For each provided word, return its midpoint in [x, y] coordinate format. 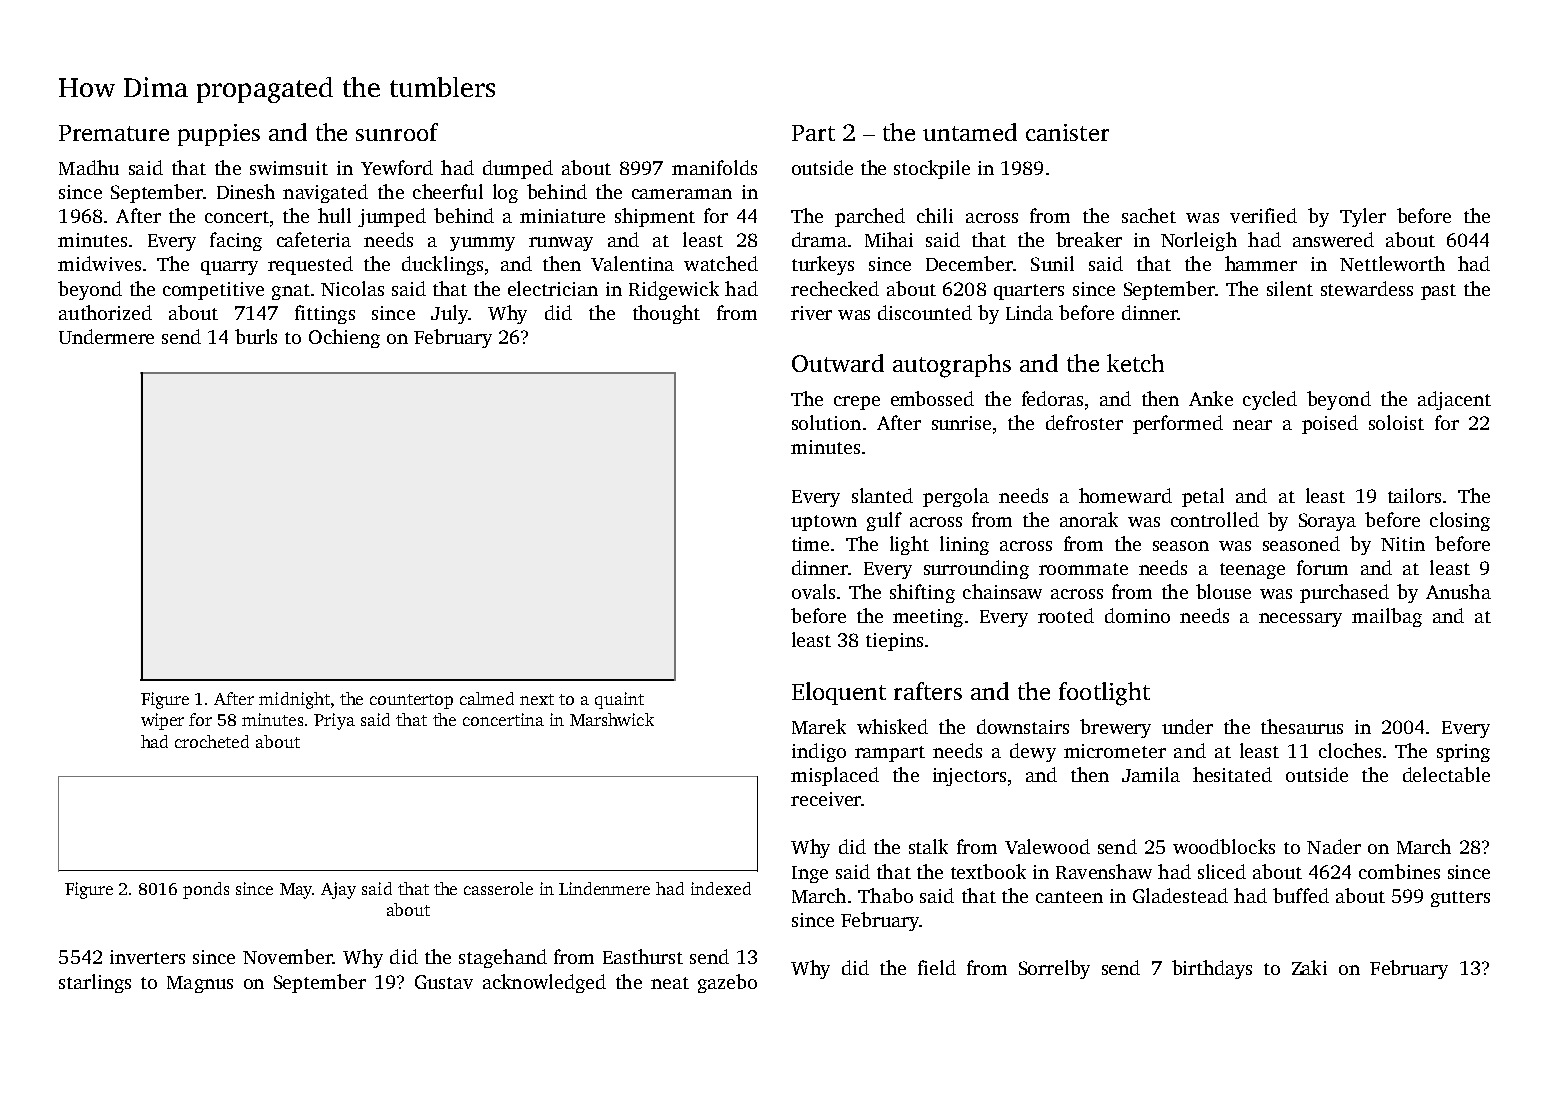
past [1438, 292]
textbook [988, 871]
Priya [334, 721]
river [811, 313]
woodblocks [1224, 846]
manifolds [714, 167]
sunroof [397, 132]
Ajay [338, 890]
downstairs [1023, 726]
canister [1067, 132]
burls [256, 336]
